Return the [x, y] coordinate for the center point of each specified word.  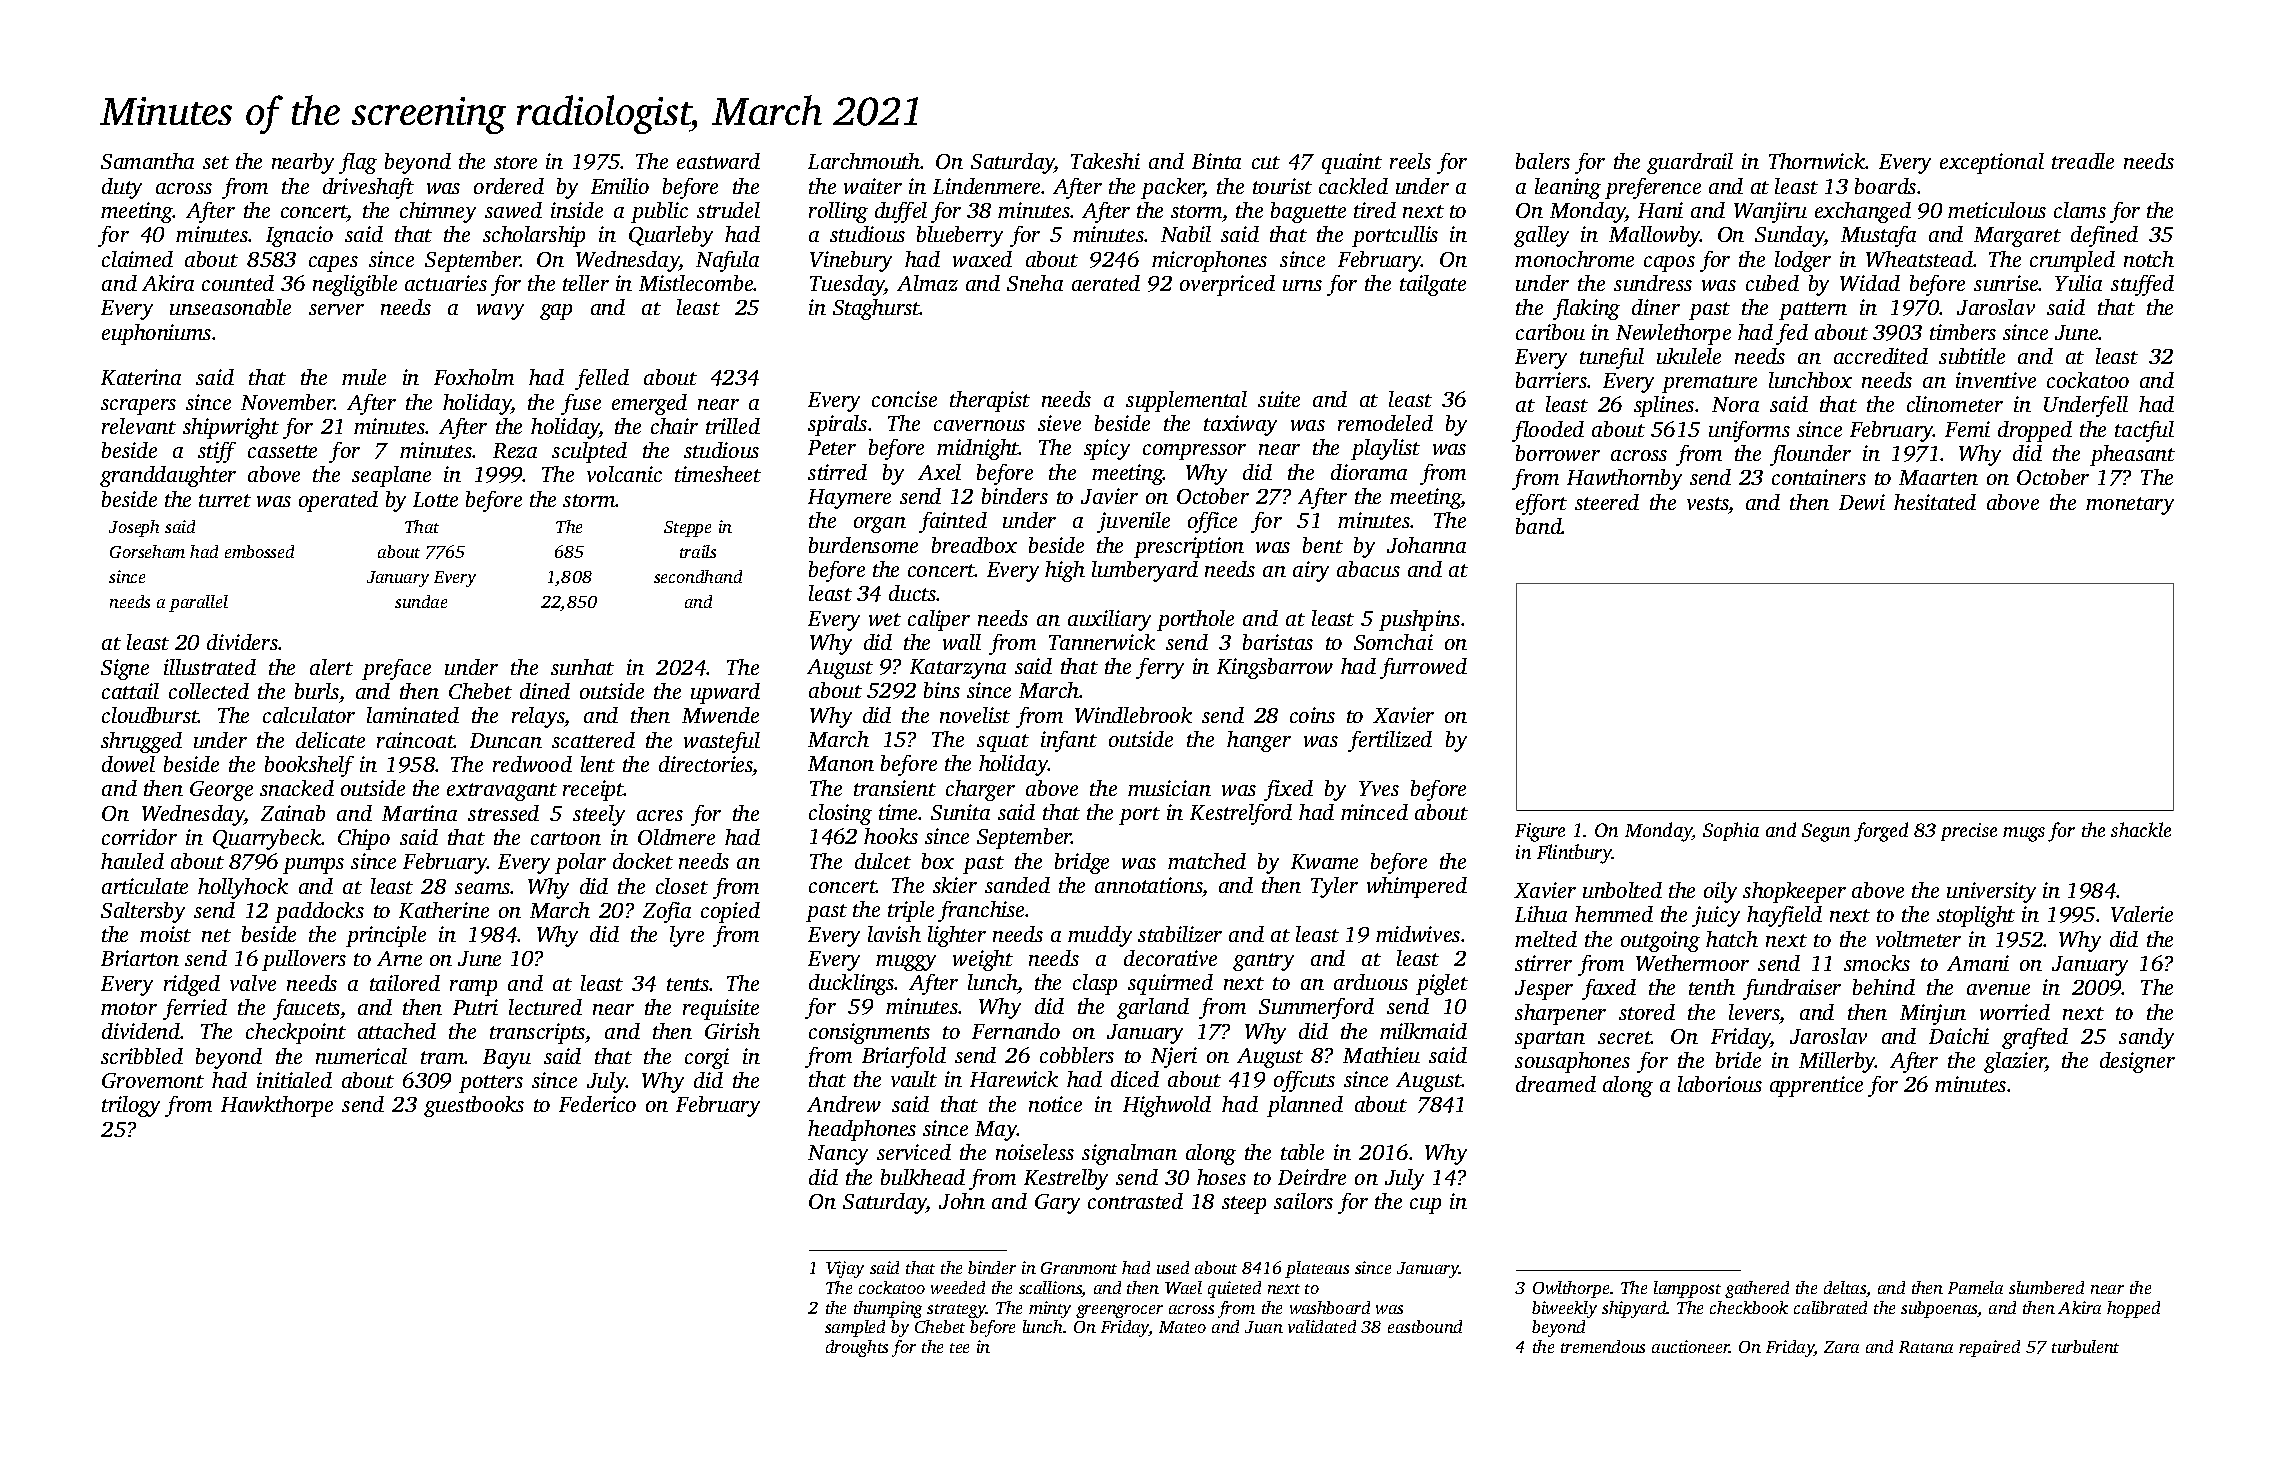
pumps [313, 866]
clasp [1095, 984]
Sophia [1731, 831]
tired [1375, 210]
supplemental [1186, 401]
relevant [139, 426]
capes [333, 264]
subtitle [1972, 356]
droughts [857, 1348]
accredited [1881, 356]
